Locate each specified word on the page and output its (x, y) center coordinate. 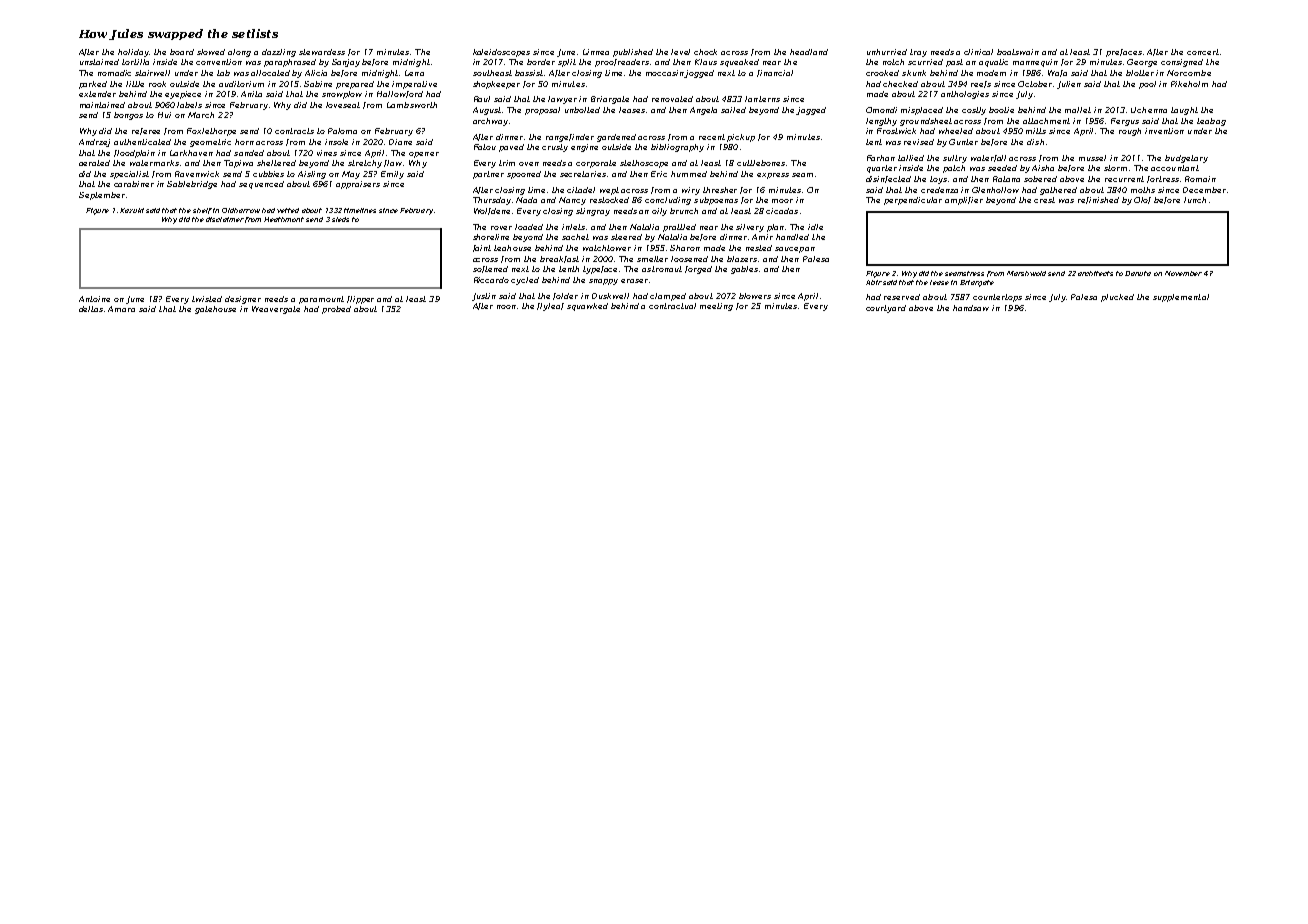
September (102, 196)
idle (815, 227)
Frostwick (896, 131)
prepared (355, 85)
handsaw (971, 308)
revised (919, 142)
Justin (484, 297)
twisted (207, 299)
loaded (529, 227)
